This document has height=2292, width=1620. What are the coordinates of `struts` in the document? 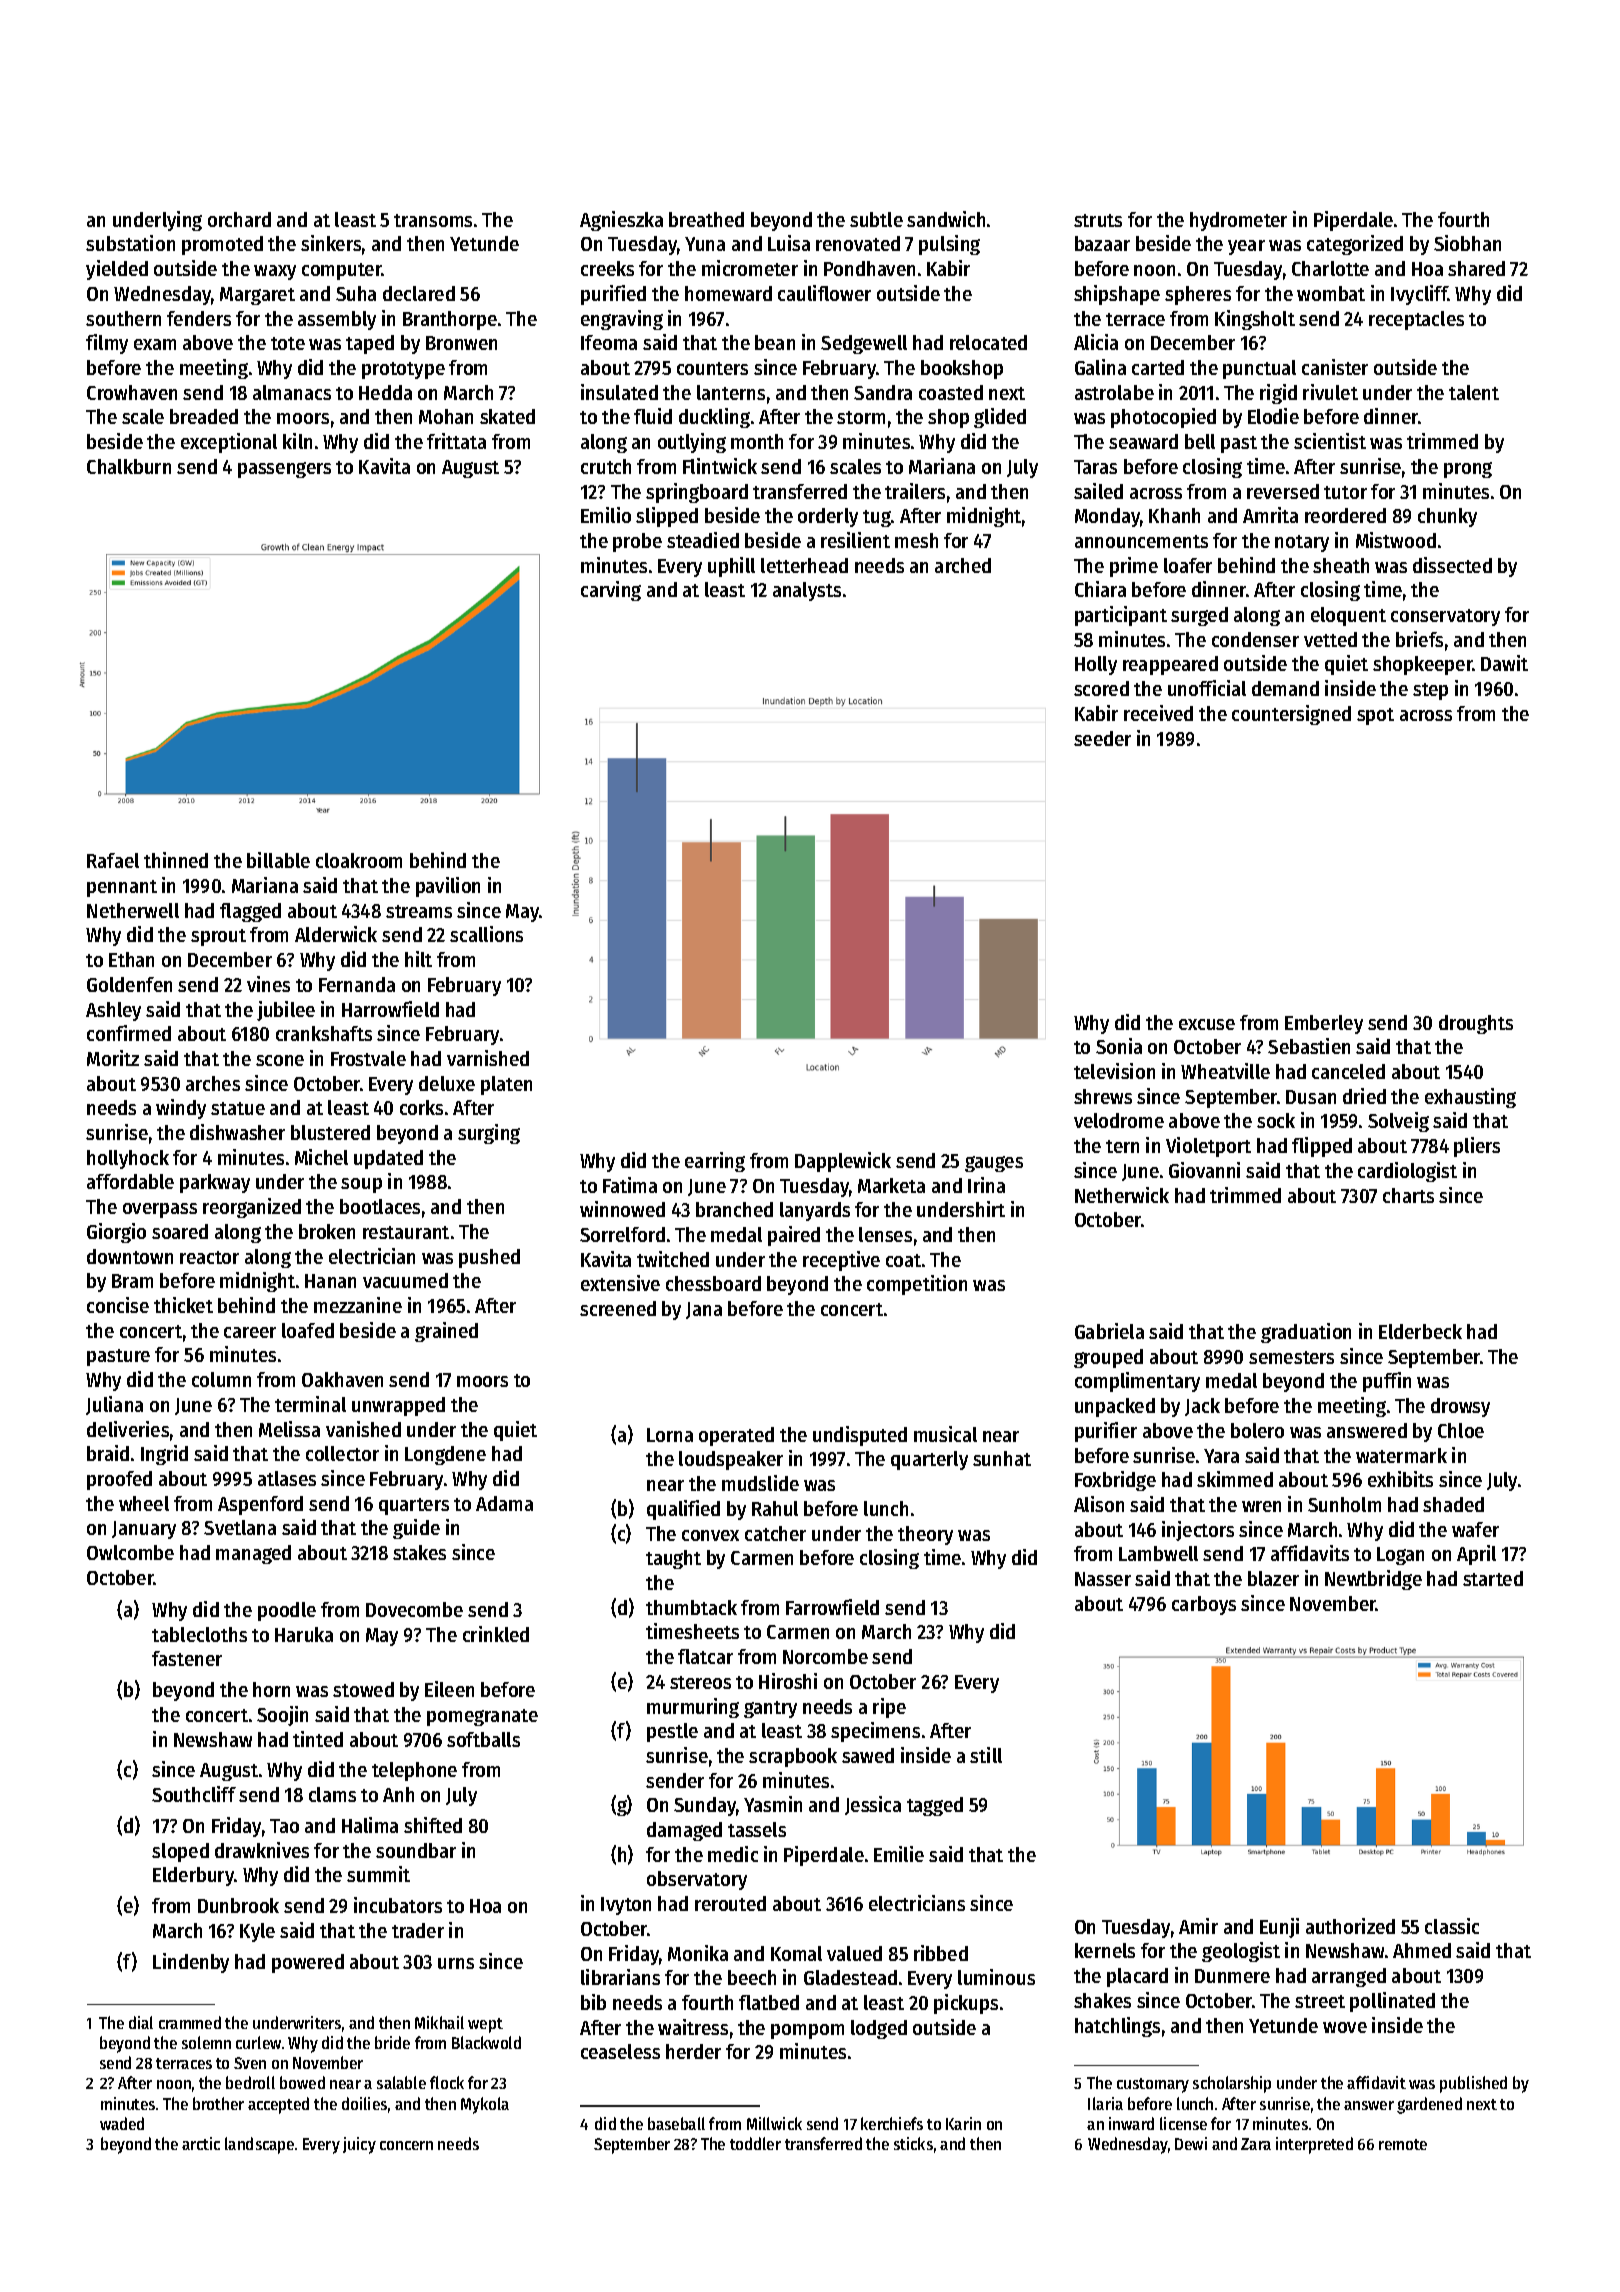 It's located at (1098, 220).
